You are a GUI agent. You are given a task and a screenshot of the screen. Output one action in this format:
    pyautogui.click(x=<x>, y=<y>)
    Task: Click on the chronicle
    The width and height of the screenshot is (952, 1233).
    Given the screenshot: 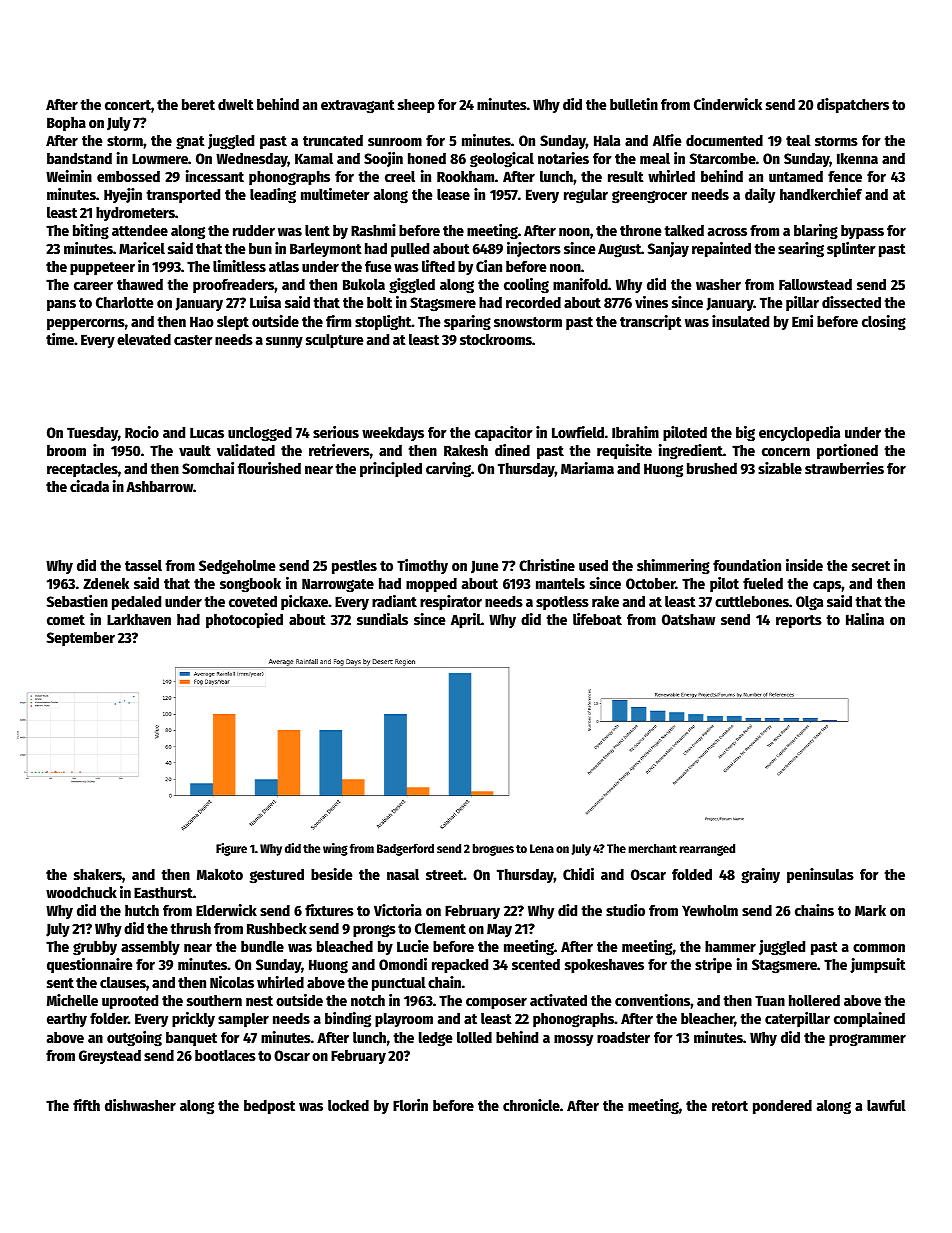 What is the action you would take?
    pyautogui.click(x=531, y=1105)
